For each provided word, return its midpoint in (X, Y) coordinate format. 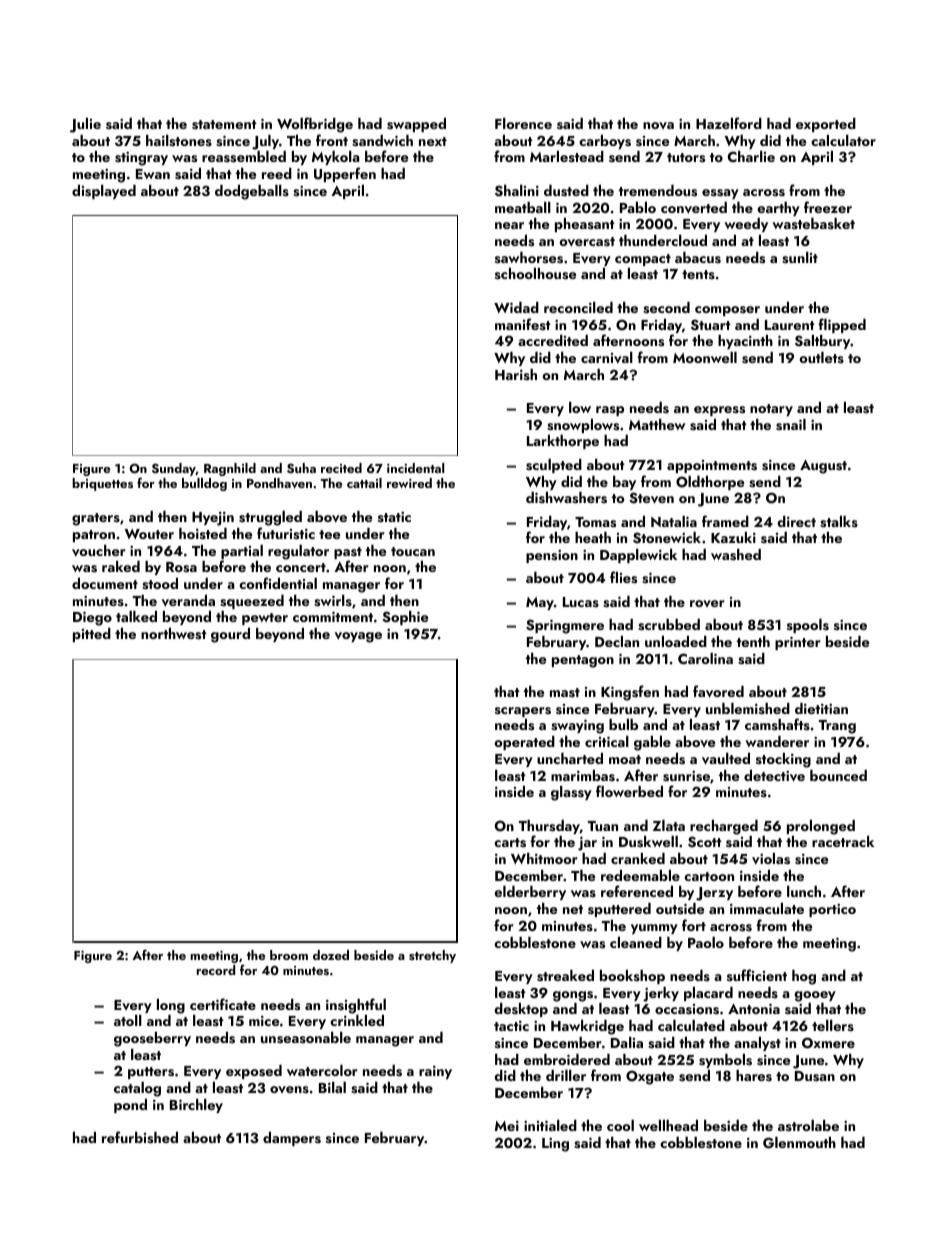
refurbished (140, 1137)
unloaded (676, 641)
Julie (85, 125)
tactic (511, 1026)
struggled (270, 518)
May (540, 603)
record (216, 970)
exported (826, 125)
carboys (605, 142)
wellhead (668, 1125)
